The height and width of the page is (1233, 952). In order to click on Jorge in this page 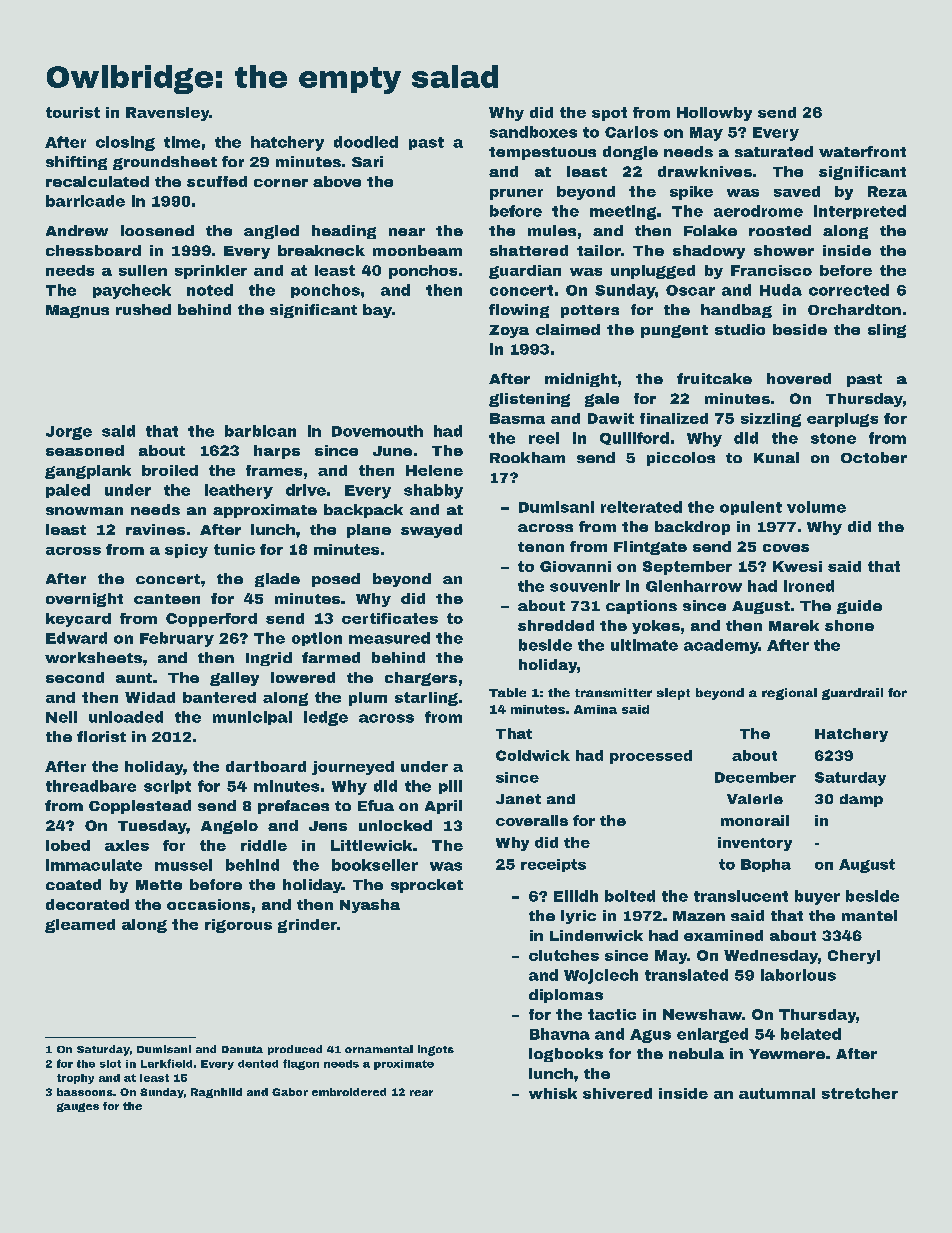, I will do `click(69, 433)`.
